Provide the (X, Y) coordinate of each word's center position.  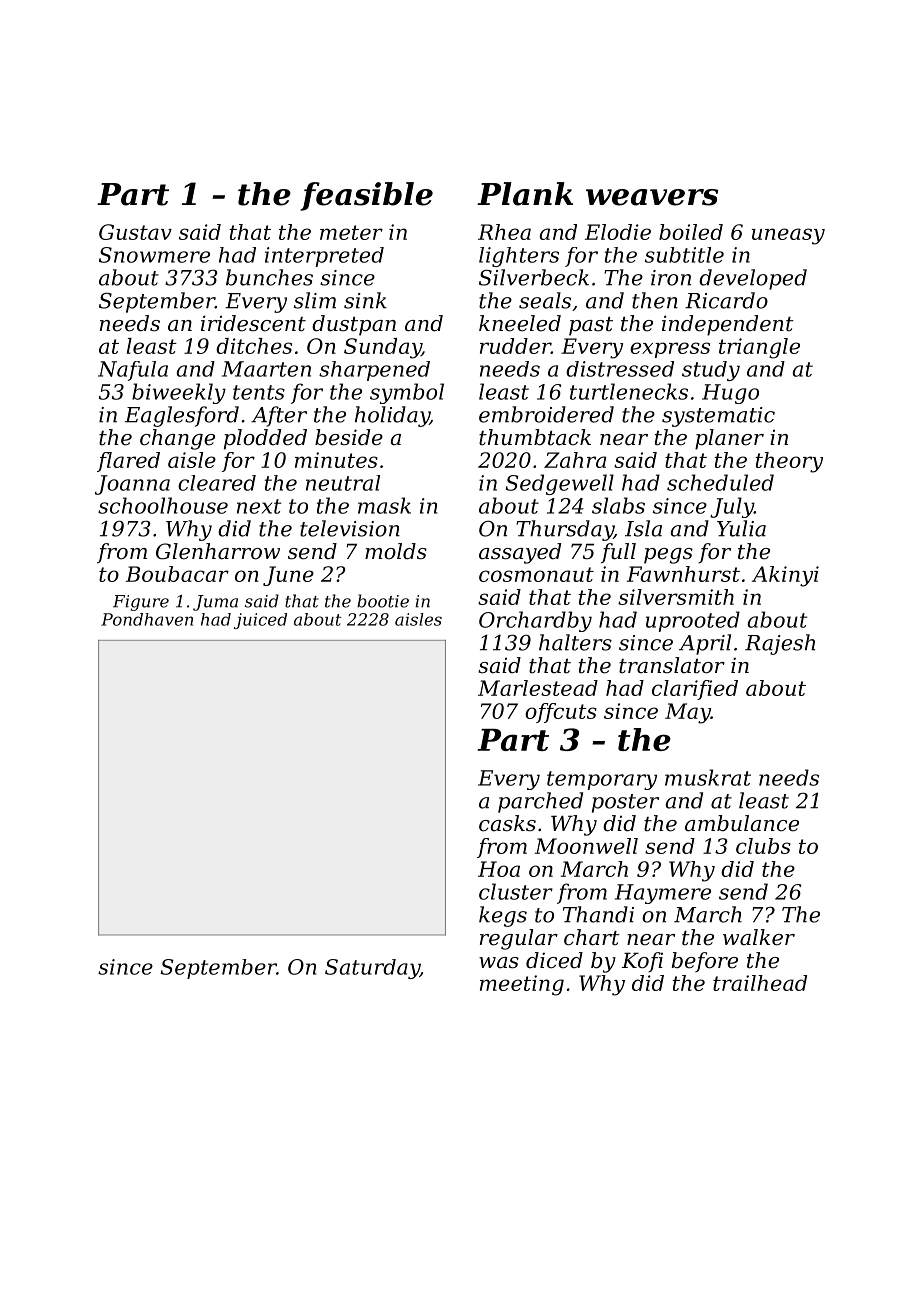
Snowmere (154, 255)
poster (625, 803)
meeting (522, 985)
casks (507, 823)
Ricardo (726, 300)
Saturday (372, 969)
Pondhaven (147, 619)
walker (759, 937)
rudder (515, 346)
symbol (407, 393)
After (279, 416)
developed (753, 279)
